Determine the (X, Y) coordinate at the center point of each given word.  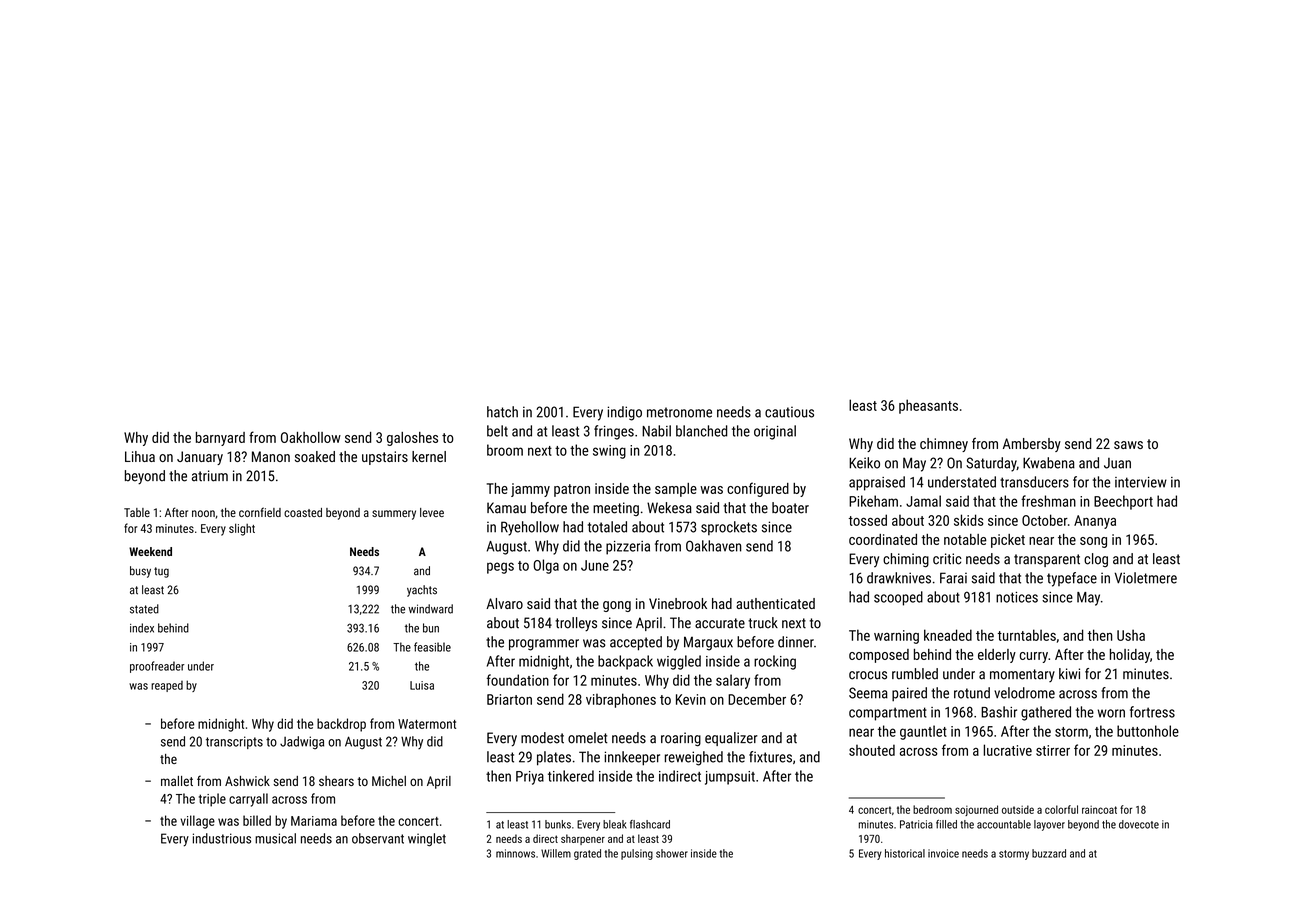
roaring (681, 739)
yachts (422, 591)
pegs (500, 568)
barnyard (220, 439)
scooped (898, 598)
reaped (167, 686)
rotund (972, 693)
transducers (1034, 482)
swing (609, 452)
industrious (222, 838)
